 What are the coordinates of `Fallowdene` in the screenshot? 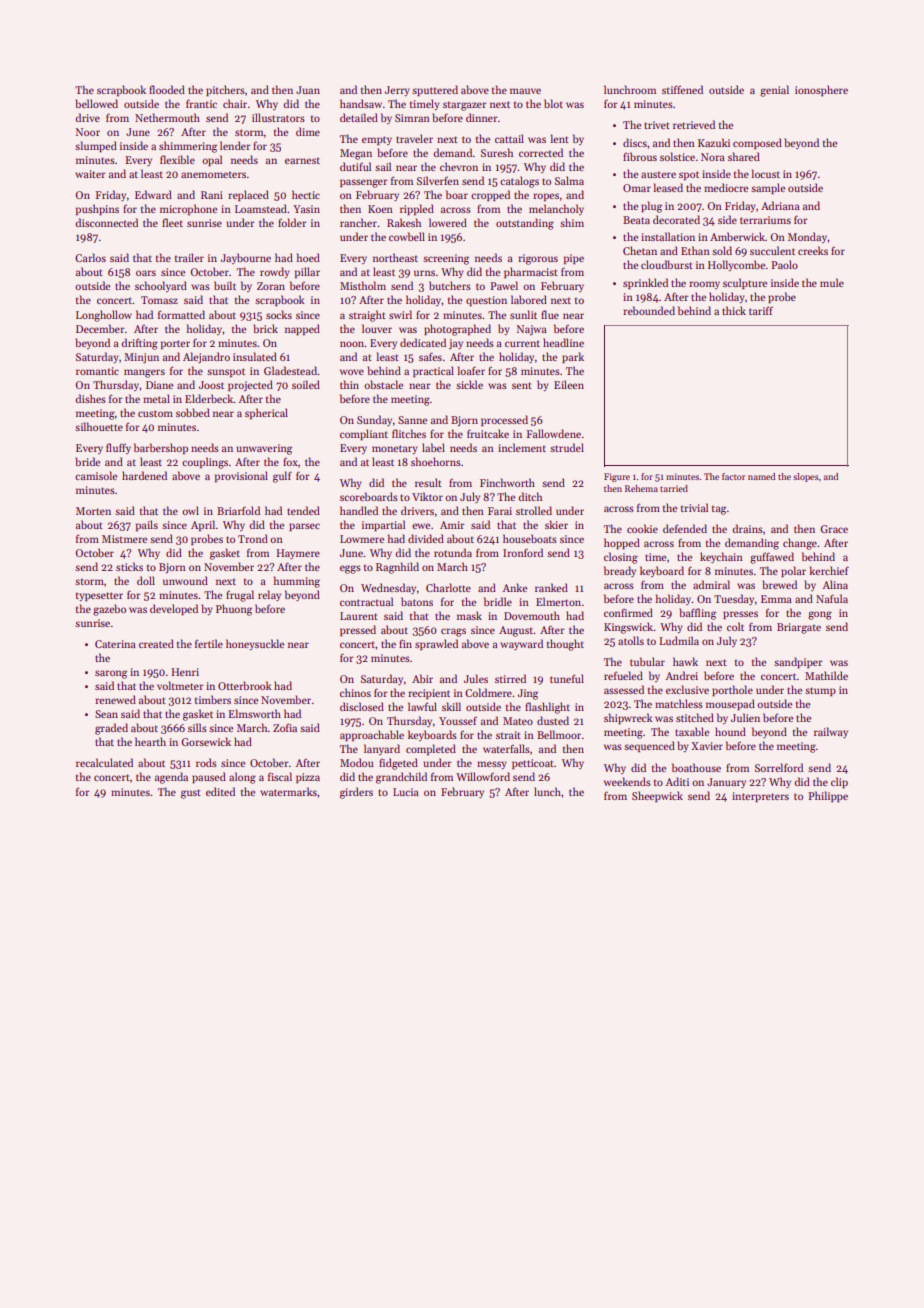 It's located at (554, 433).
